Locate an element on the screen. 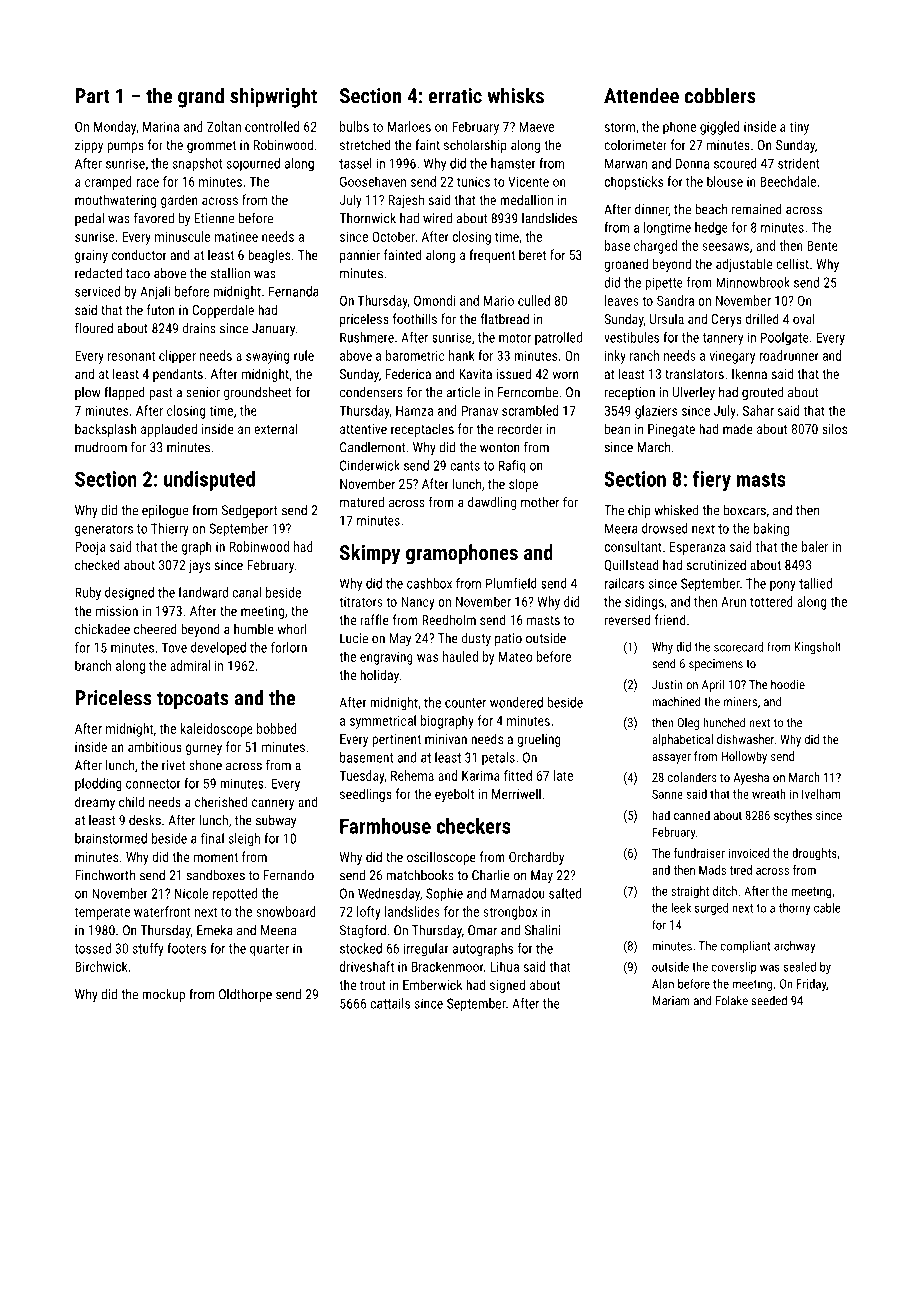  stretched is located at coordinates (365, 144).
